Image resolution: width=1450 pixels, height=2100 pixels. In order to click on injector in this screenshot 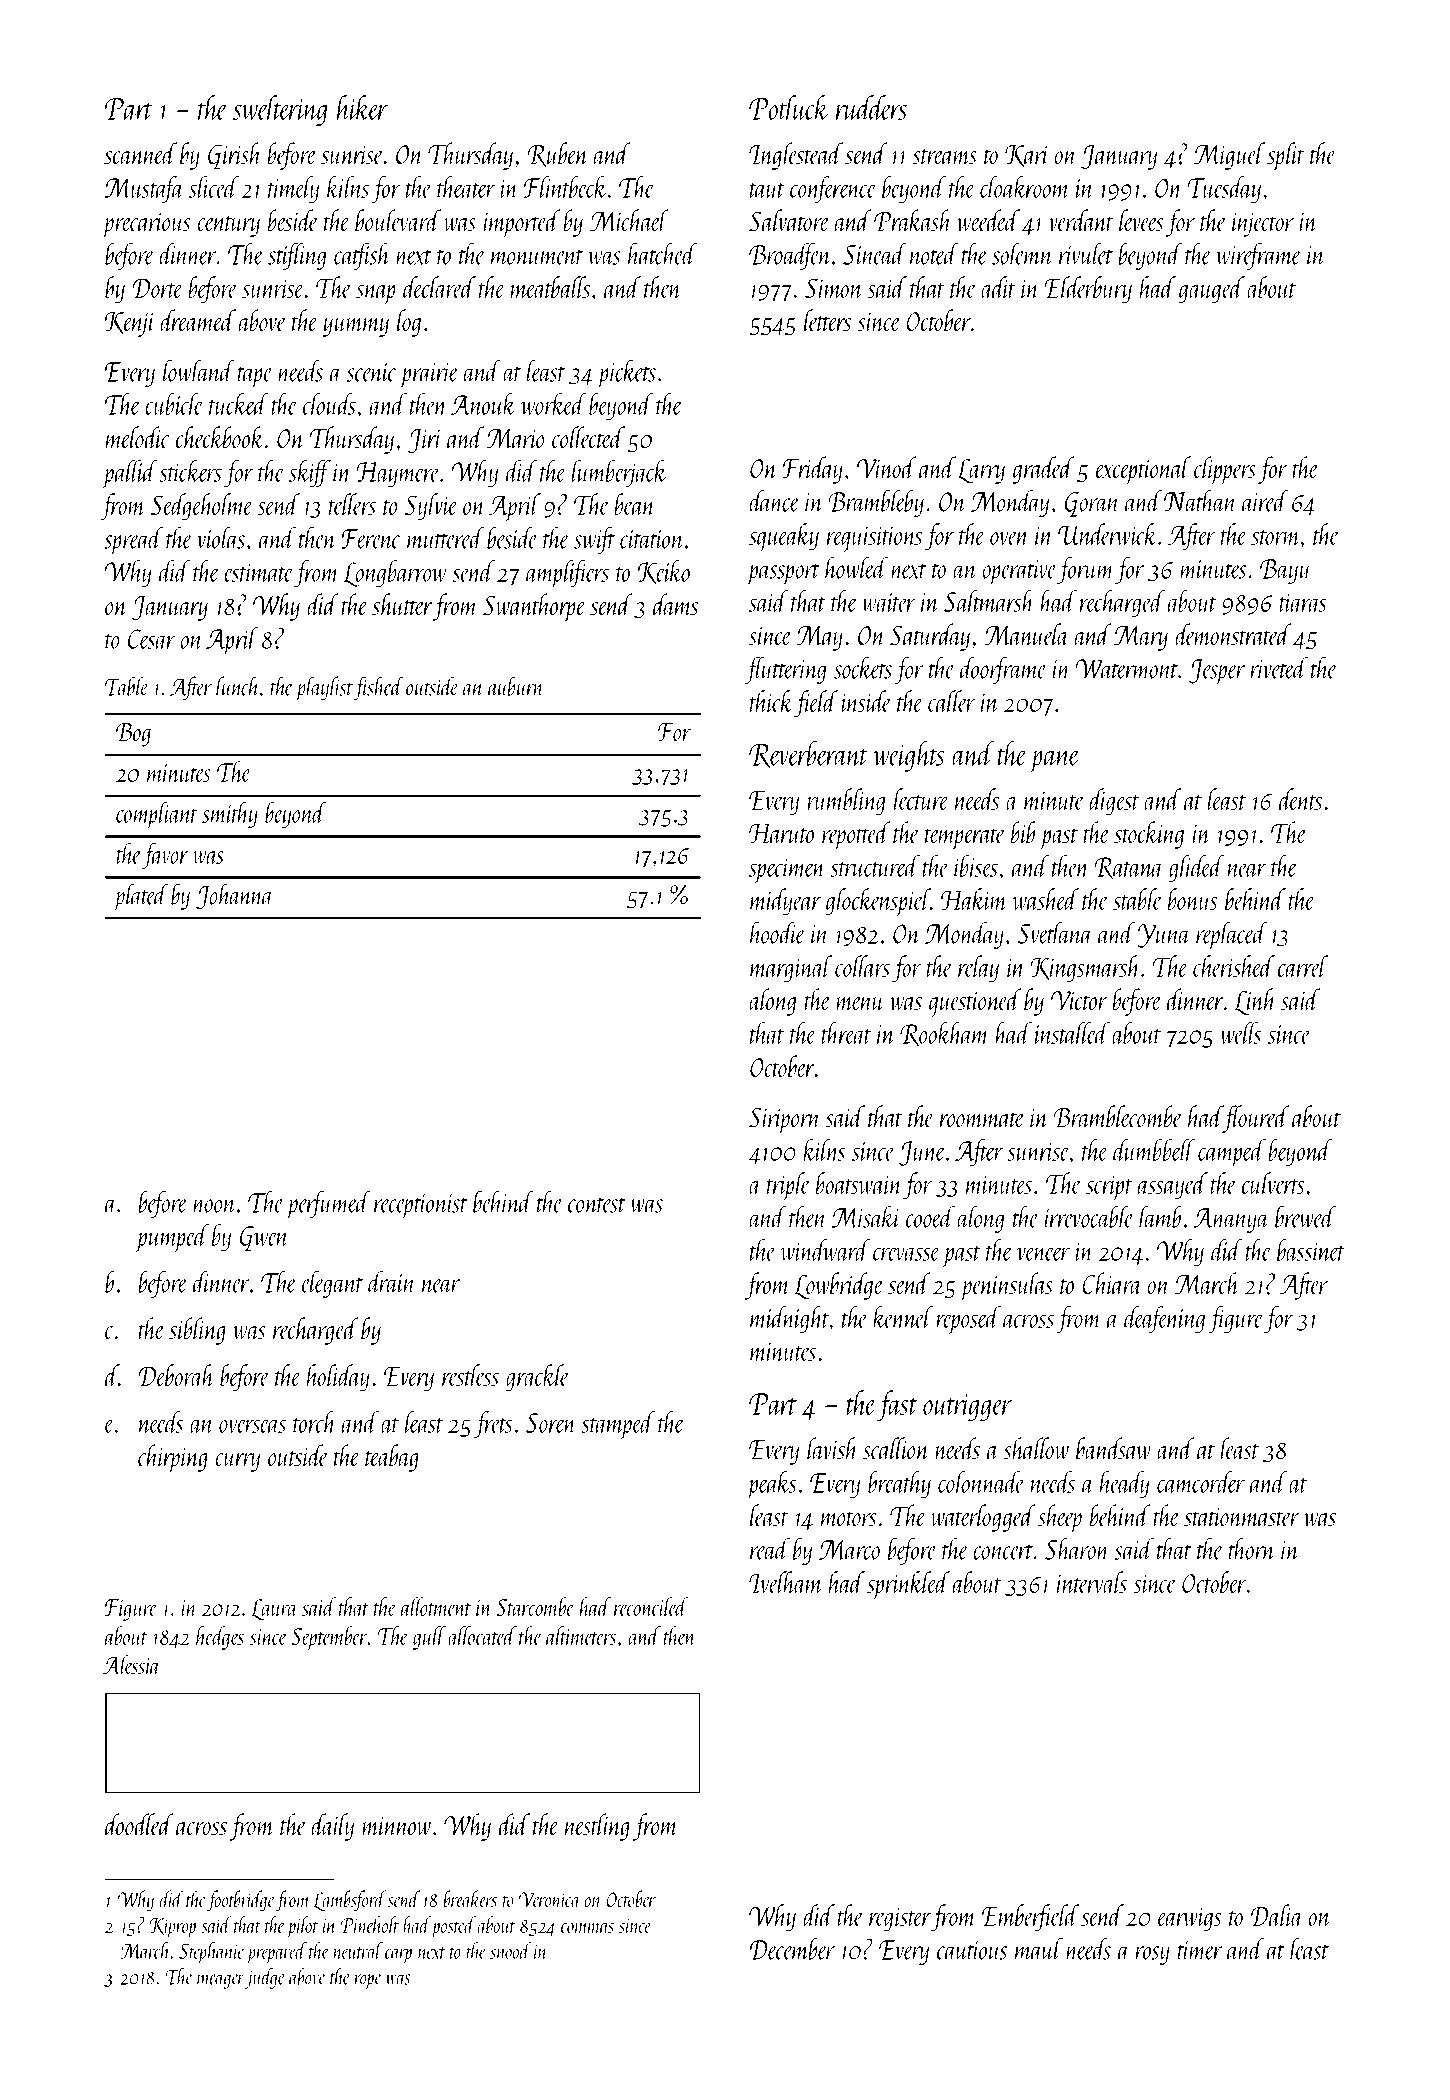, I will do `click(1263, 225)`.
